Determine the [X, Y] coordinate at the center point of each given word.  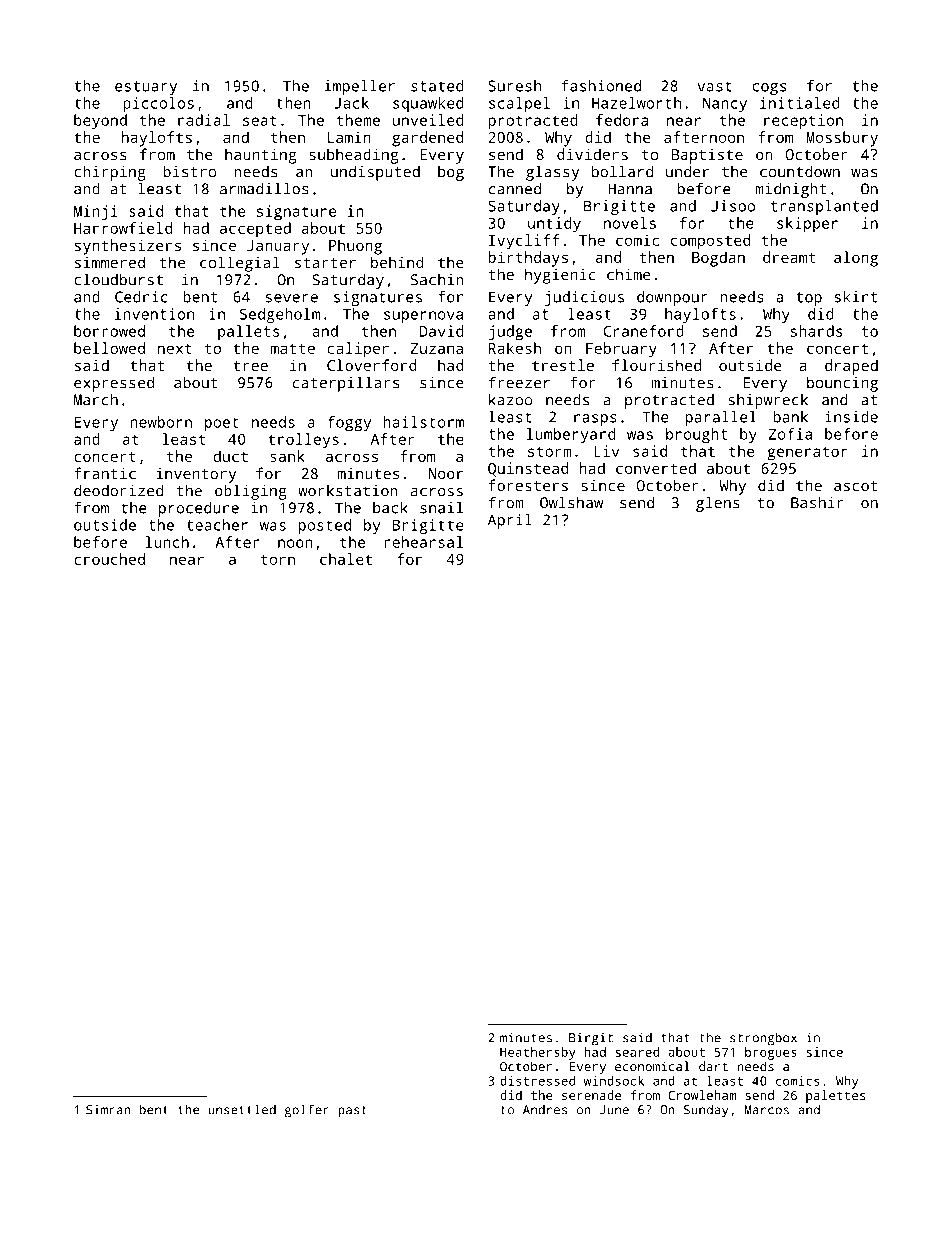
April [510, 521]
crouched [109, 559]
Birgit [591, 1039]
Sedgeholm [280, 315]
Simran [108, 1110]
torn [278, 559]
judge [510, 333]
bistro [189, 171]
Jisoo [733, 206]
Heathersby [538, 1053]
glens [718, 504]
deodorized [118, 490]
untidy [554, 225]
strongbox [763, 1039]
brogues [771, 1053]
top [809, 299]
